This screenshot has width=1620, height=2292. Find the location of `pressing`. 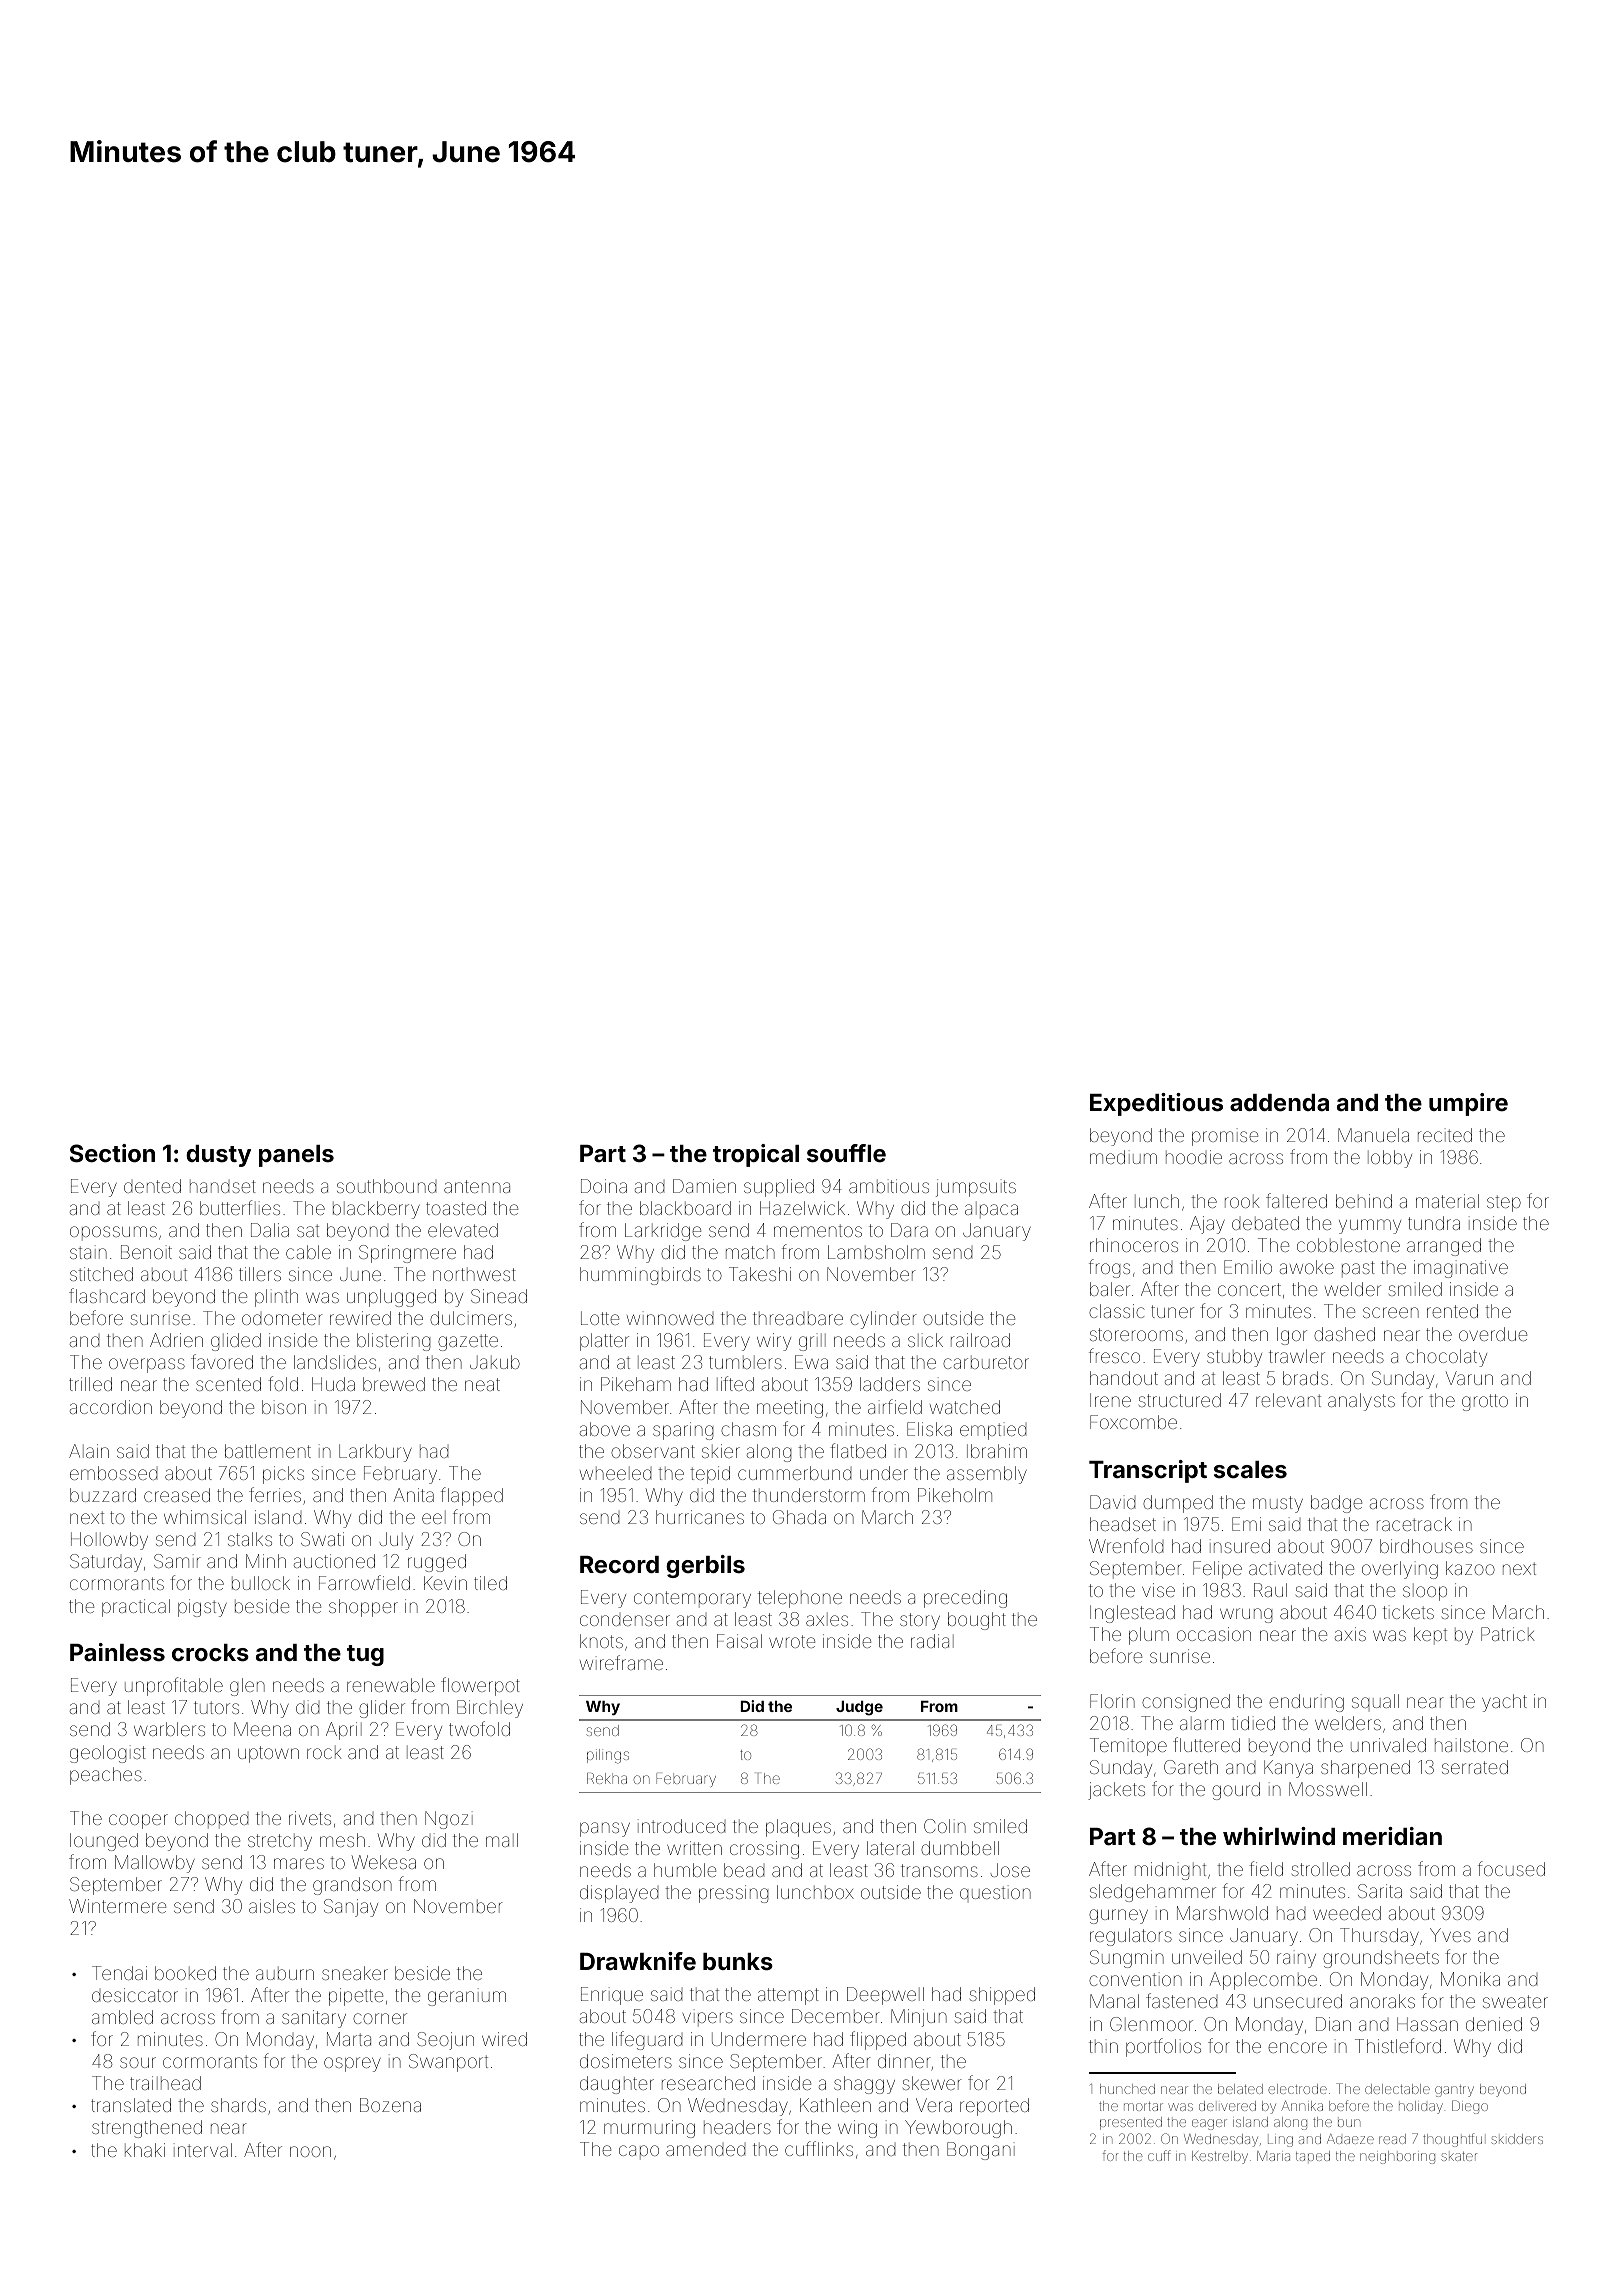

pressing is located at coordinates (733, 1894).
